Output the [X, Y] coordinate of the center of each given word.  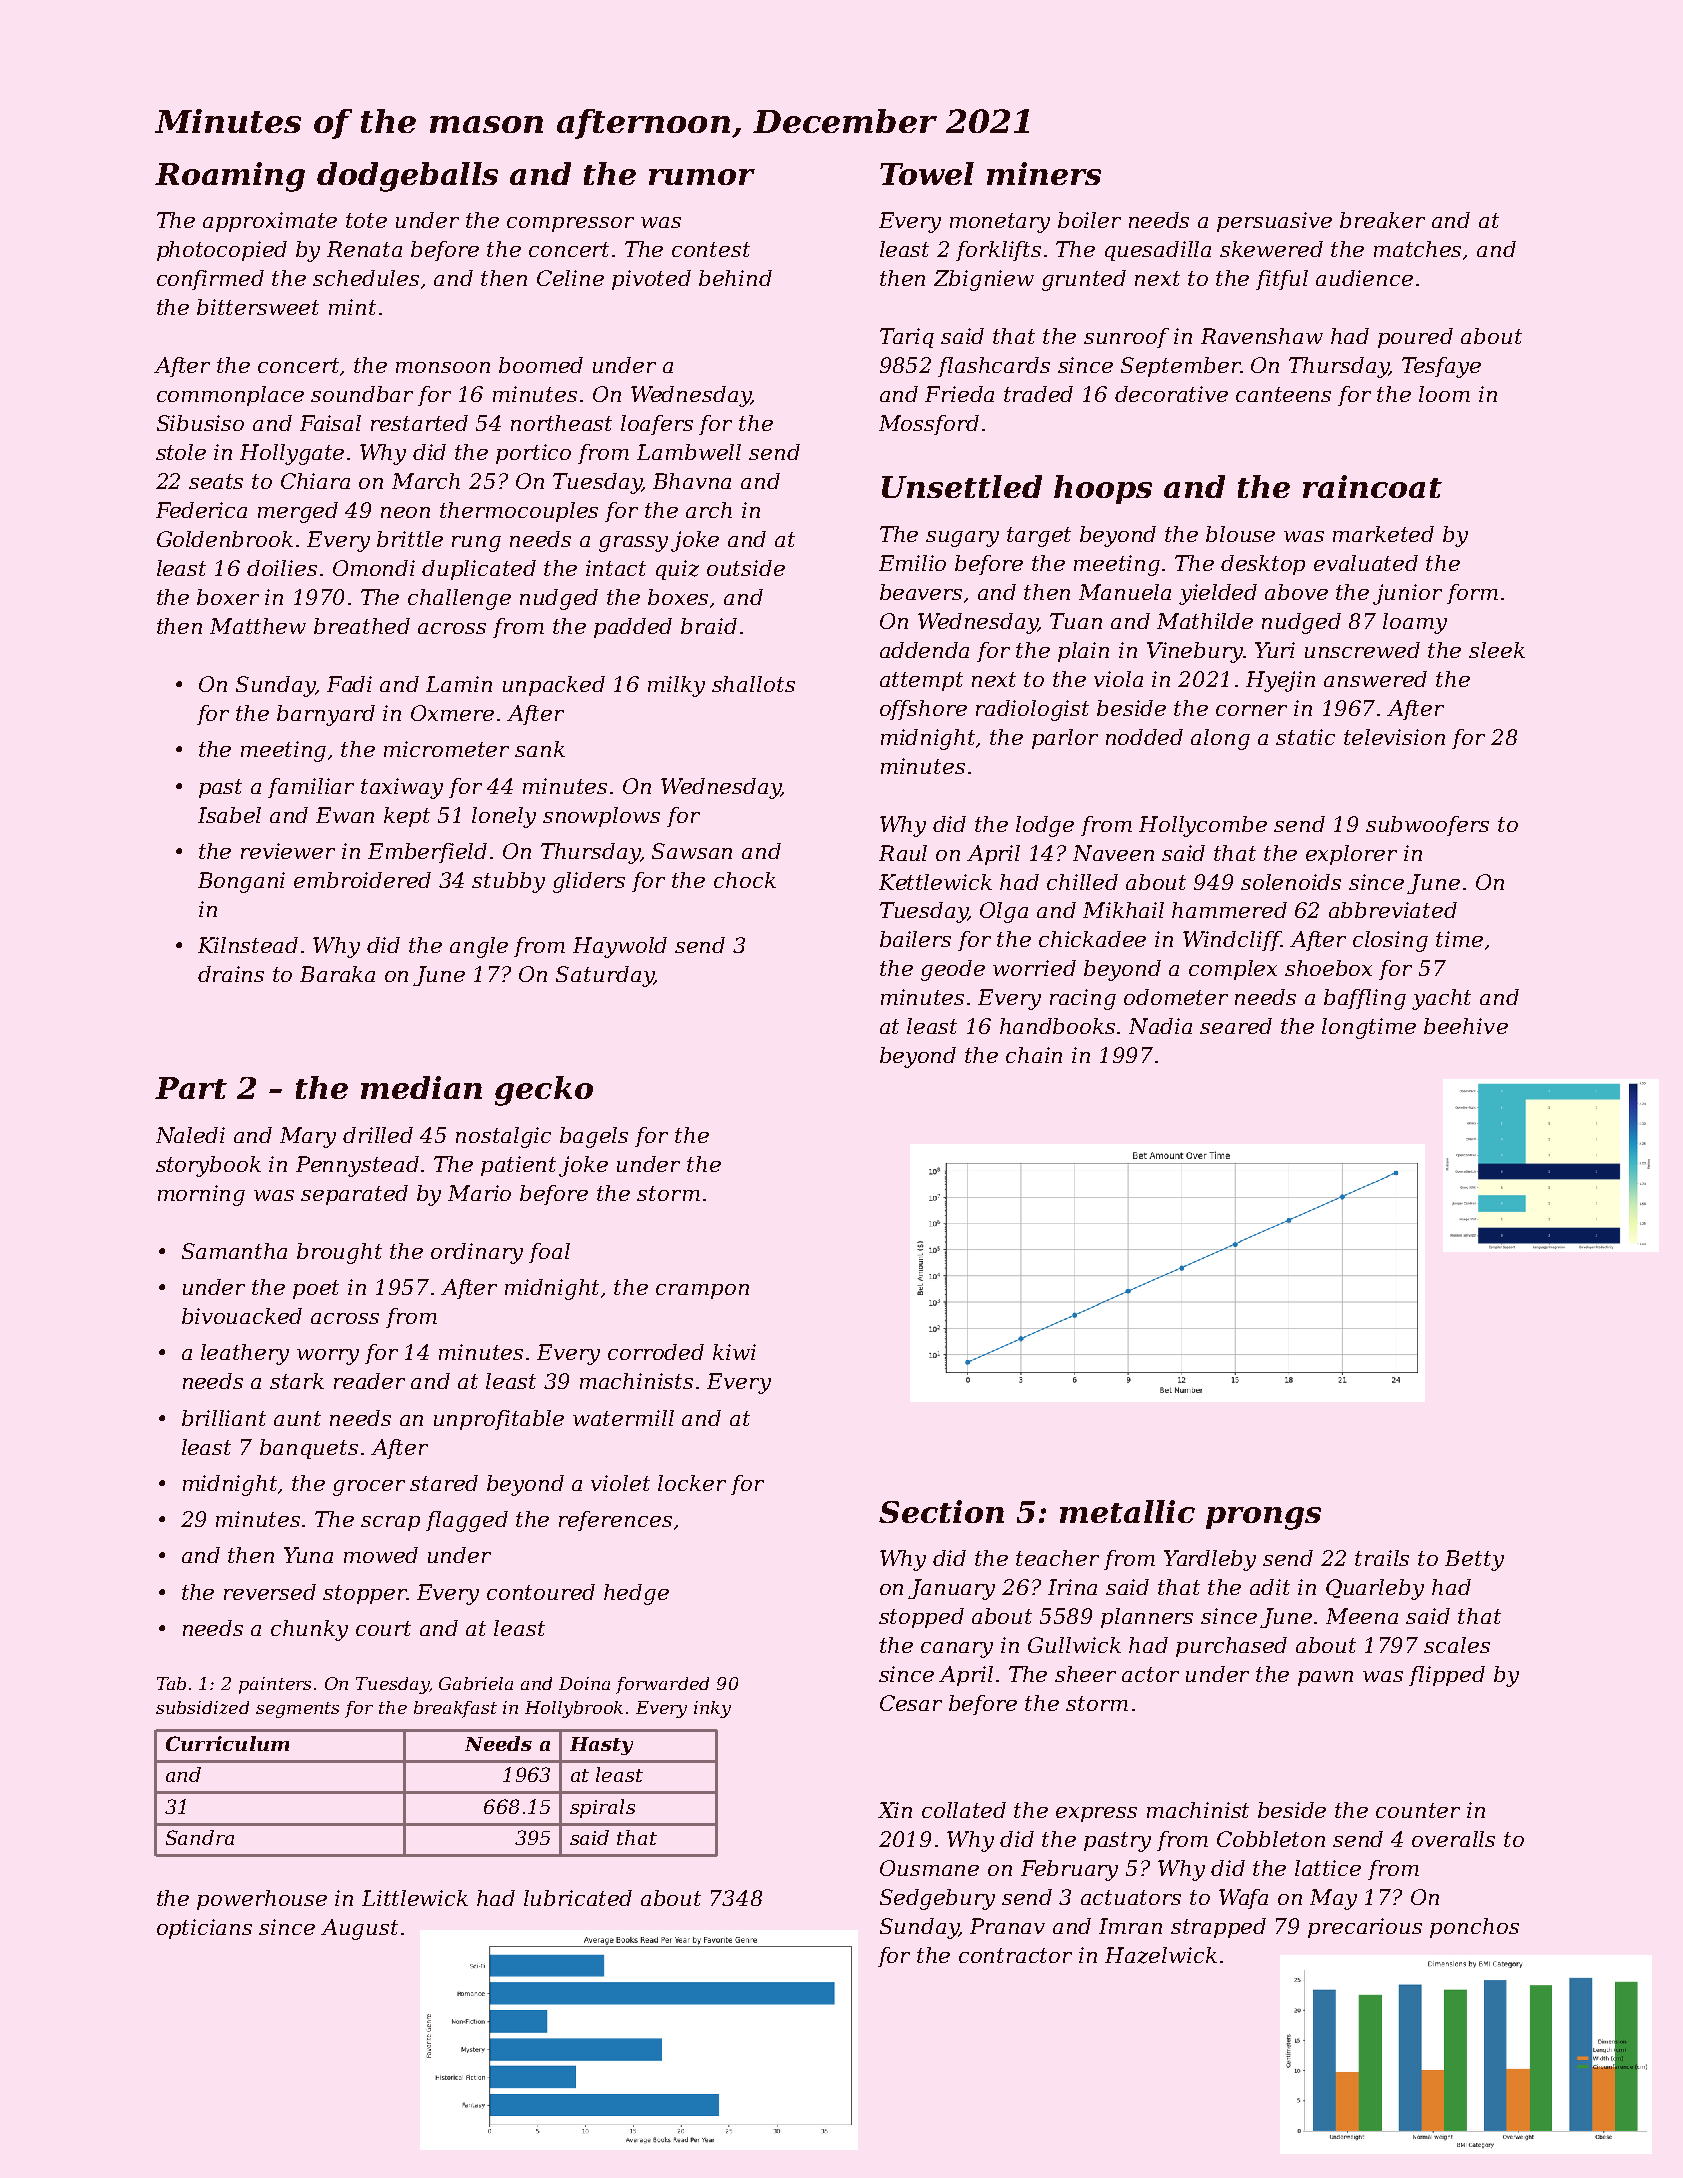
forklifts [998, 251]
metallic [1127, 1511]
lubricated [578, 1898]
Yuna [308, 1555]
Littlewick [415, 1898]
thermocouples [519, 512]
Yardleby [1210, 1560]
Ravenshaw [1262, 336]
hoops [1103, 489]
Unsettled [962, 486]
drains [231, 974]
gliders [589, 882]
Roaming [230, 177]
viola [1118, 679]
